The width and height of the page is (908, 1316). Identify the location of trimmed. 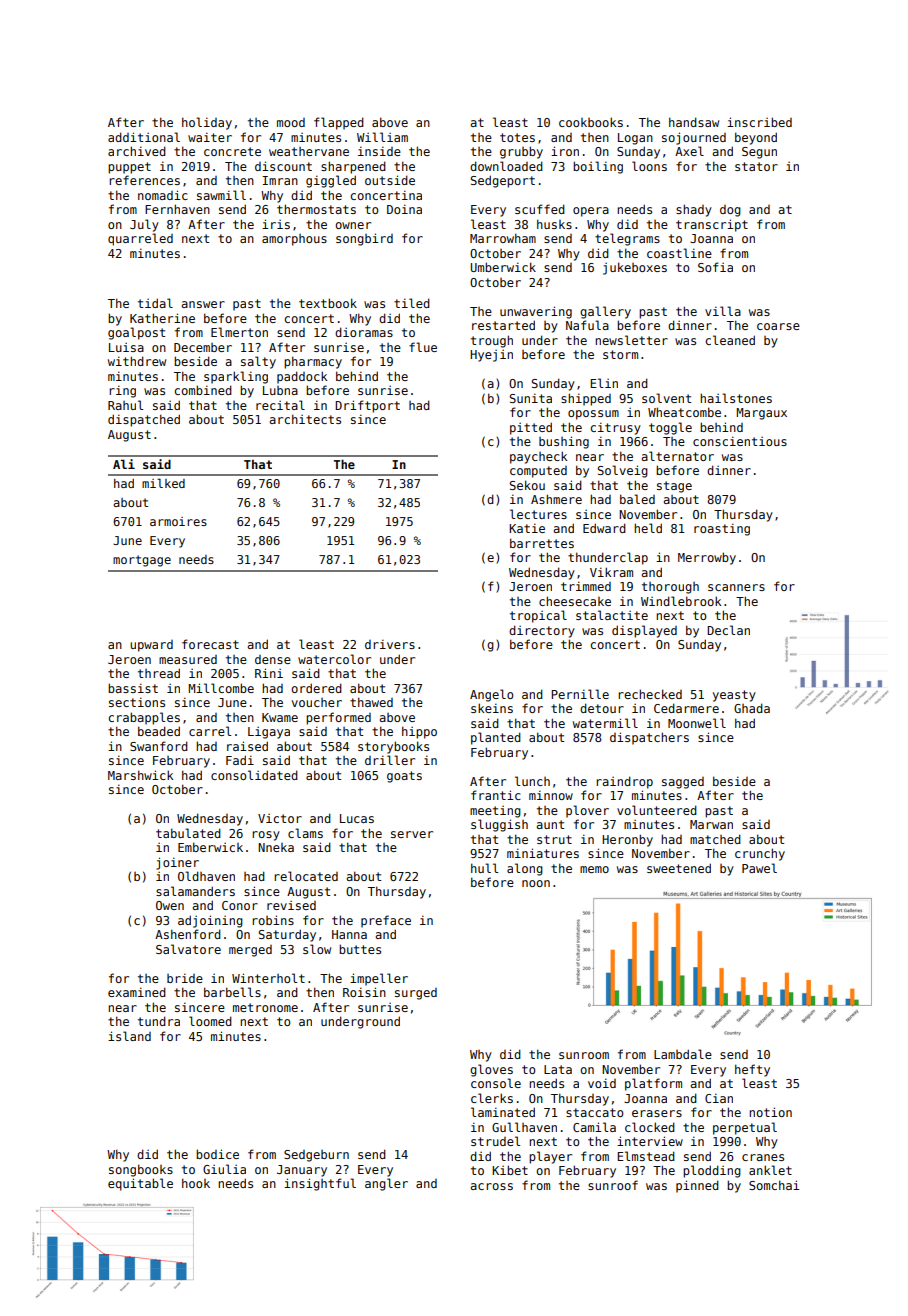
(586, 586).
